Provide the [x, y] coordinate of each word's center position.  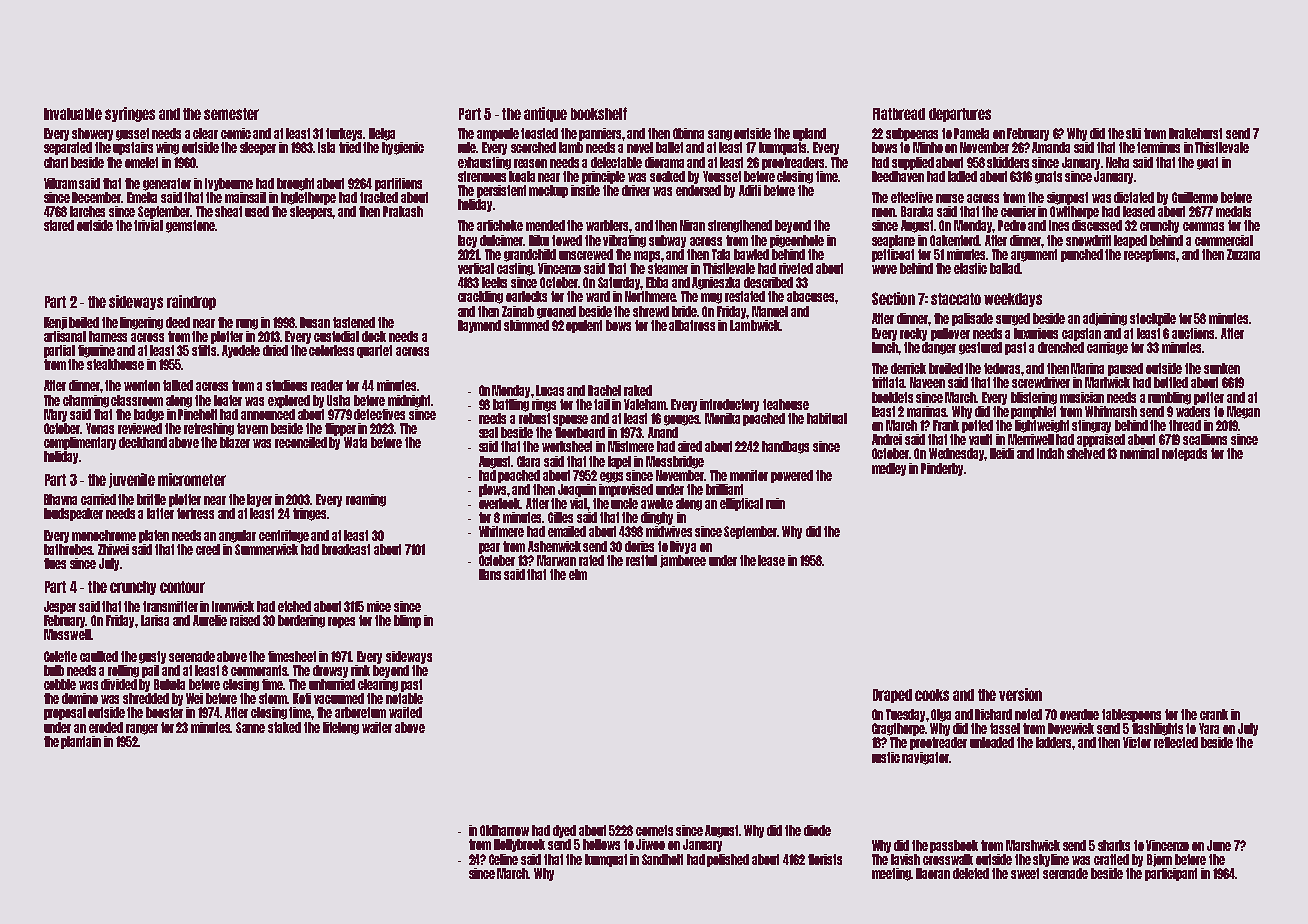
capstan [1081, 334]
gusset [132, 134]
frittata [888, 382]
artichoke [500, 225]
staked [284, 727]
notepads [1184, 454]
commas [1203, 226]
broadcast [346, 549]
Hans [490, 574]
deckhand [143, 442]
